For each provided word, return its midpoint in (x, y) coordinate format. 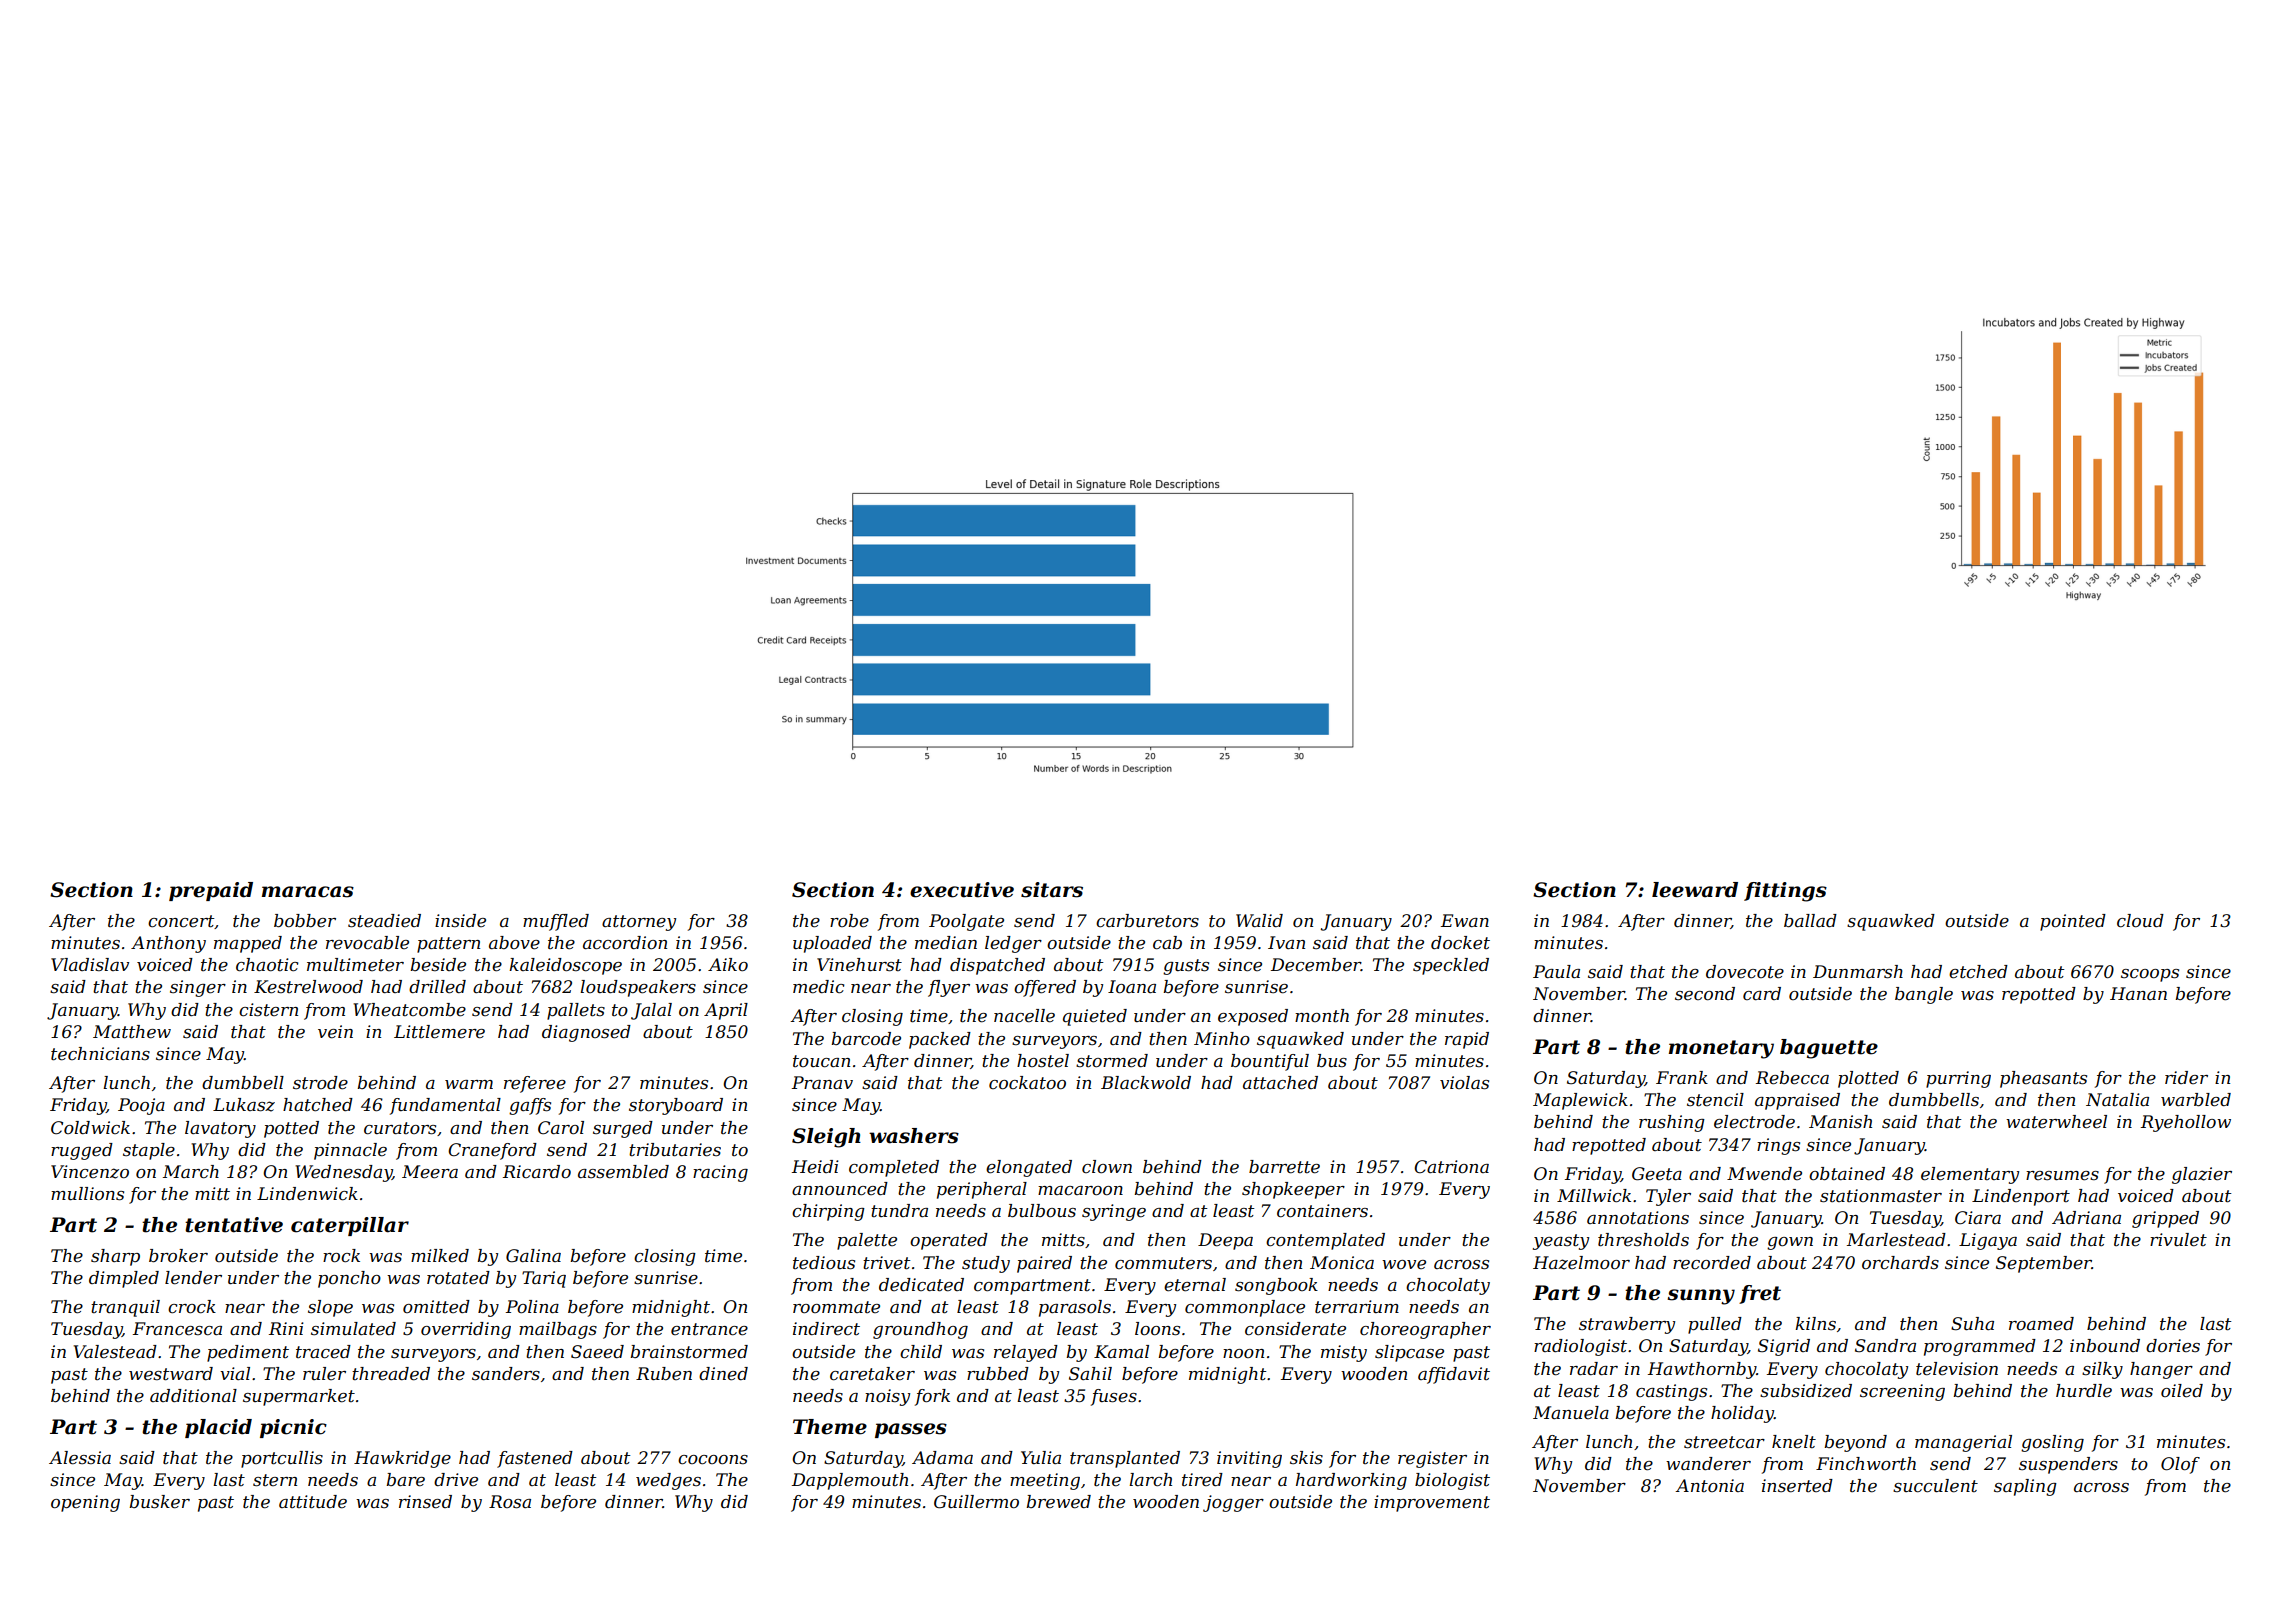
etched (1978, 972)
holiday (1742, 1414)
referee (535, 1084)
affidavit (1454, 1375)
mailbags (558, 1330)
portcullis (282, 1459)
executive (962, 890)
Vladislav (90, 964)
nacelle (1024, 1016)
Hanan (2138, 993)
